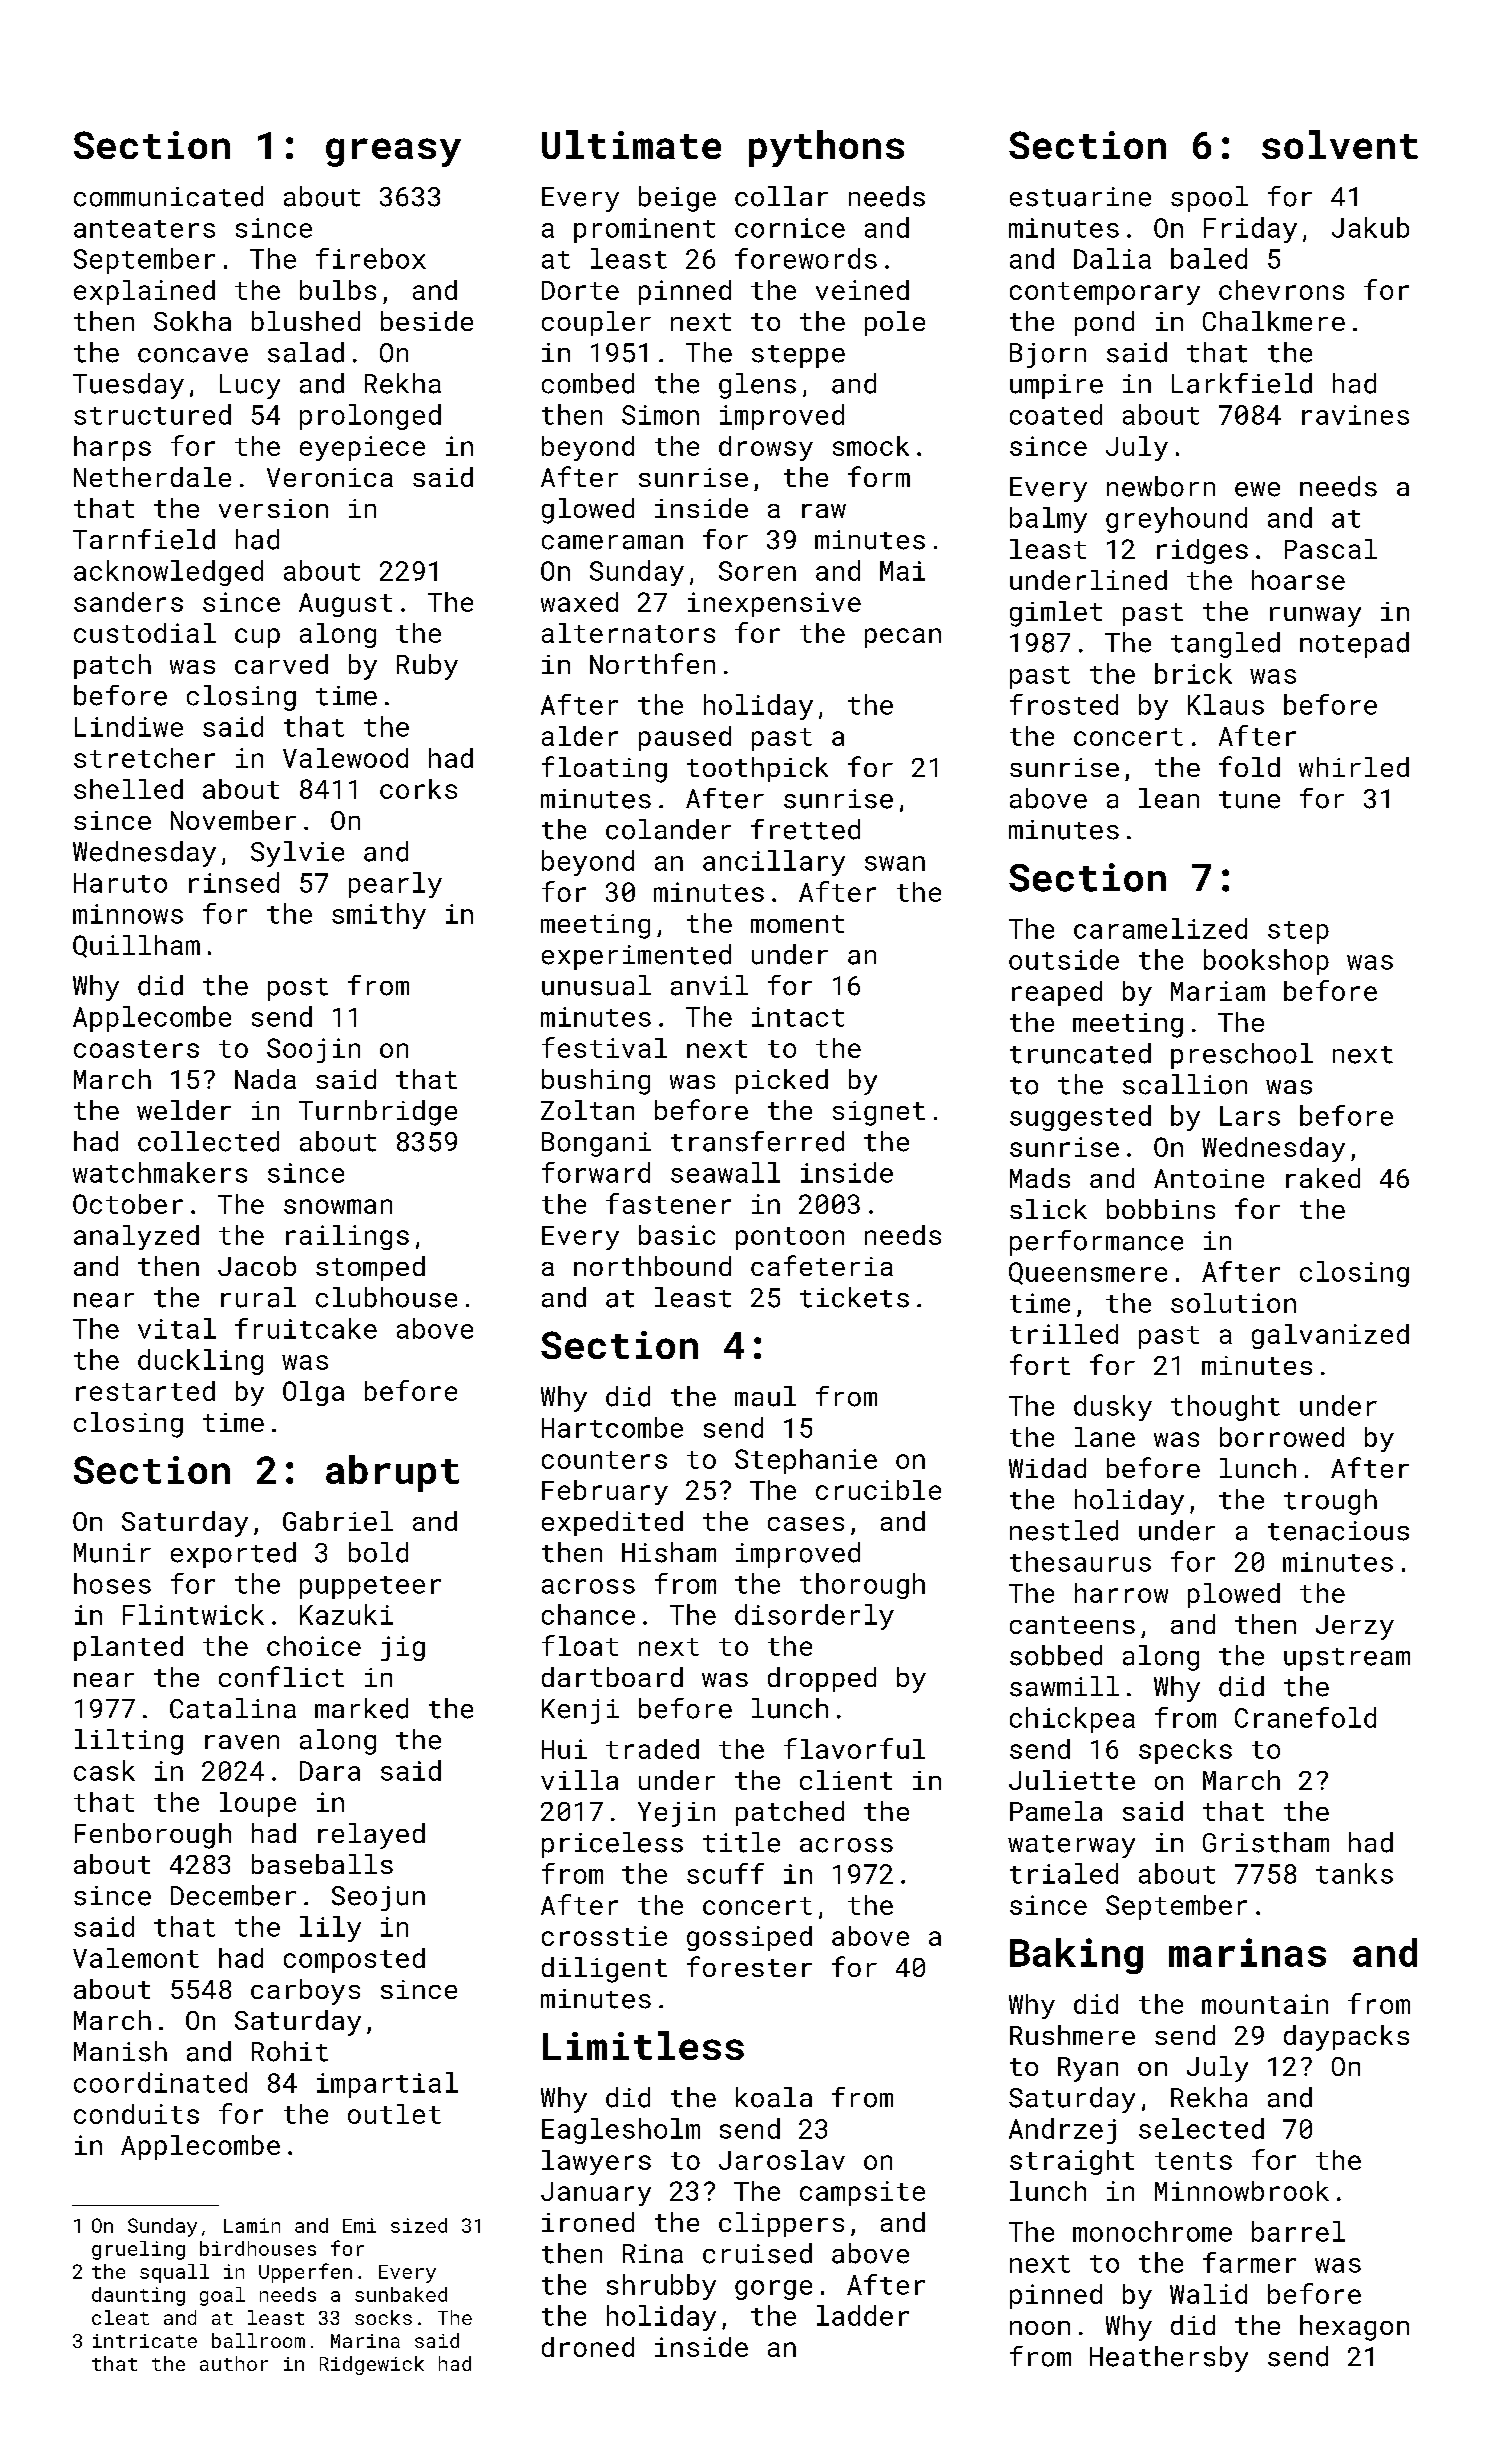  Describe the element at coordinates (1266, 1842) in the screenshot. I see `Gristham` at that location.
